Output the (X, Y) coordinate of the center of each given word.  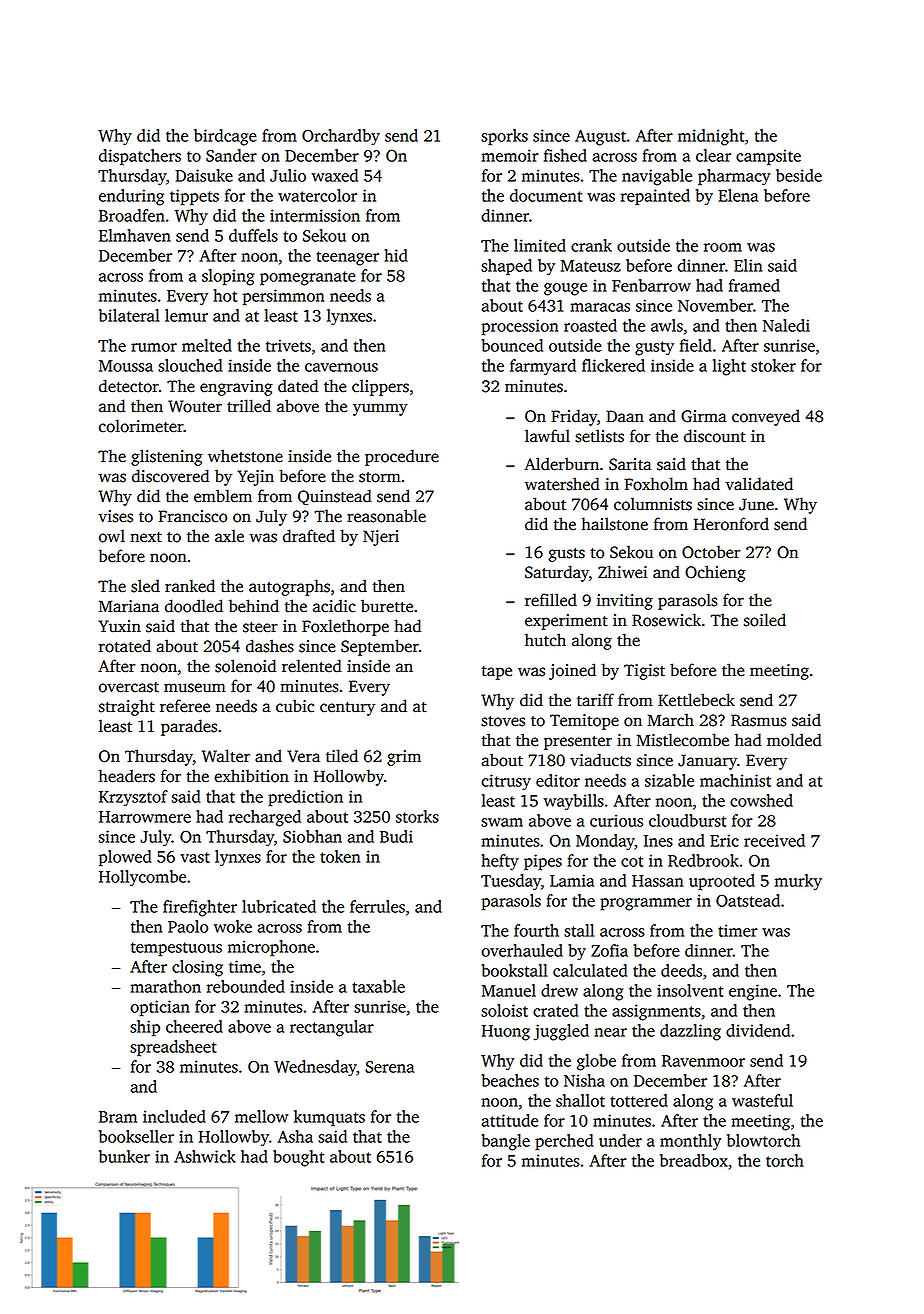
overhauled (522, 950)
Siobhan (312, 836)
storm (380, 477)
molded (794, 740)
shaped (506, 267)
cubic (295, 706)
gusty (654, 348)
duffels (253, 235)
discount (715, 436)
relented (312, 666)
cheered (194, 1026)
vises (115, 516)
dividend (758, 1030)
